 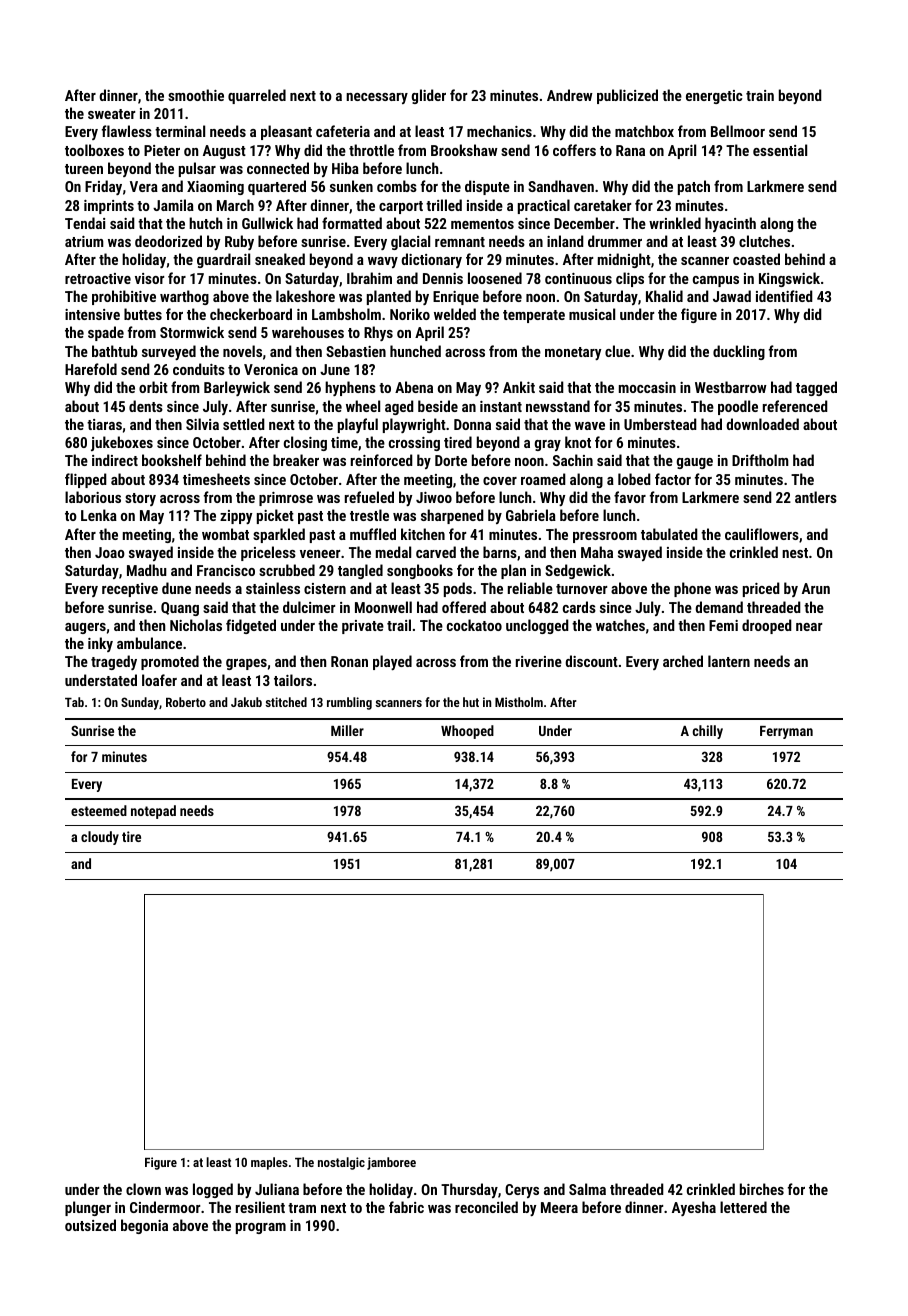 I want to click on Whooped, so click(x=467, y=732).
